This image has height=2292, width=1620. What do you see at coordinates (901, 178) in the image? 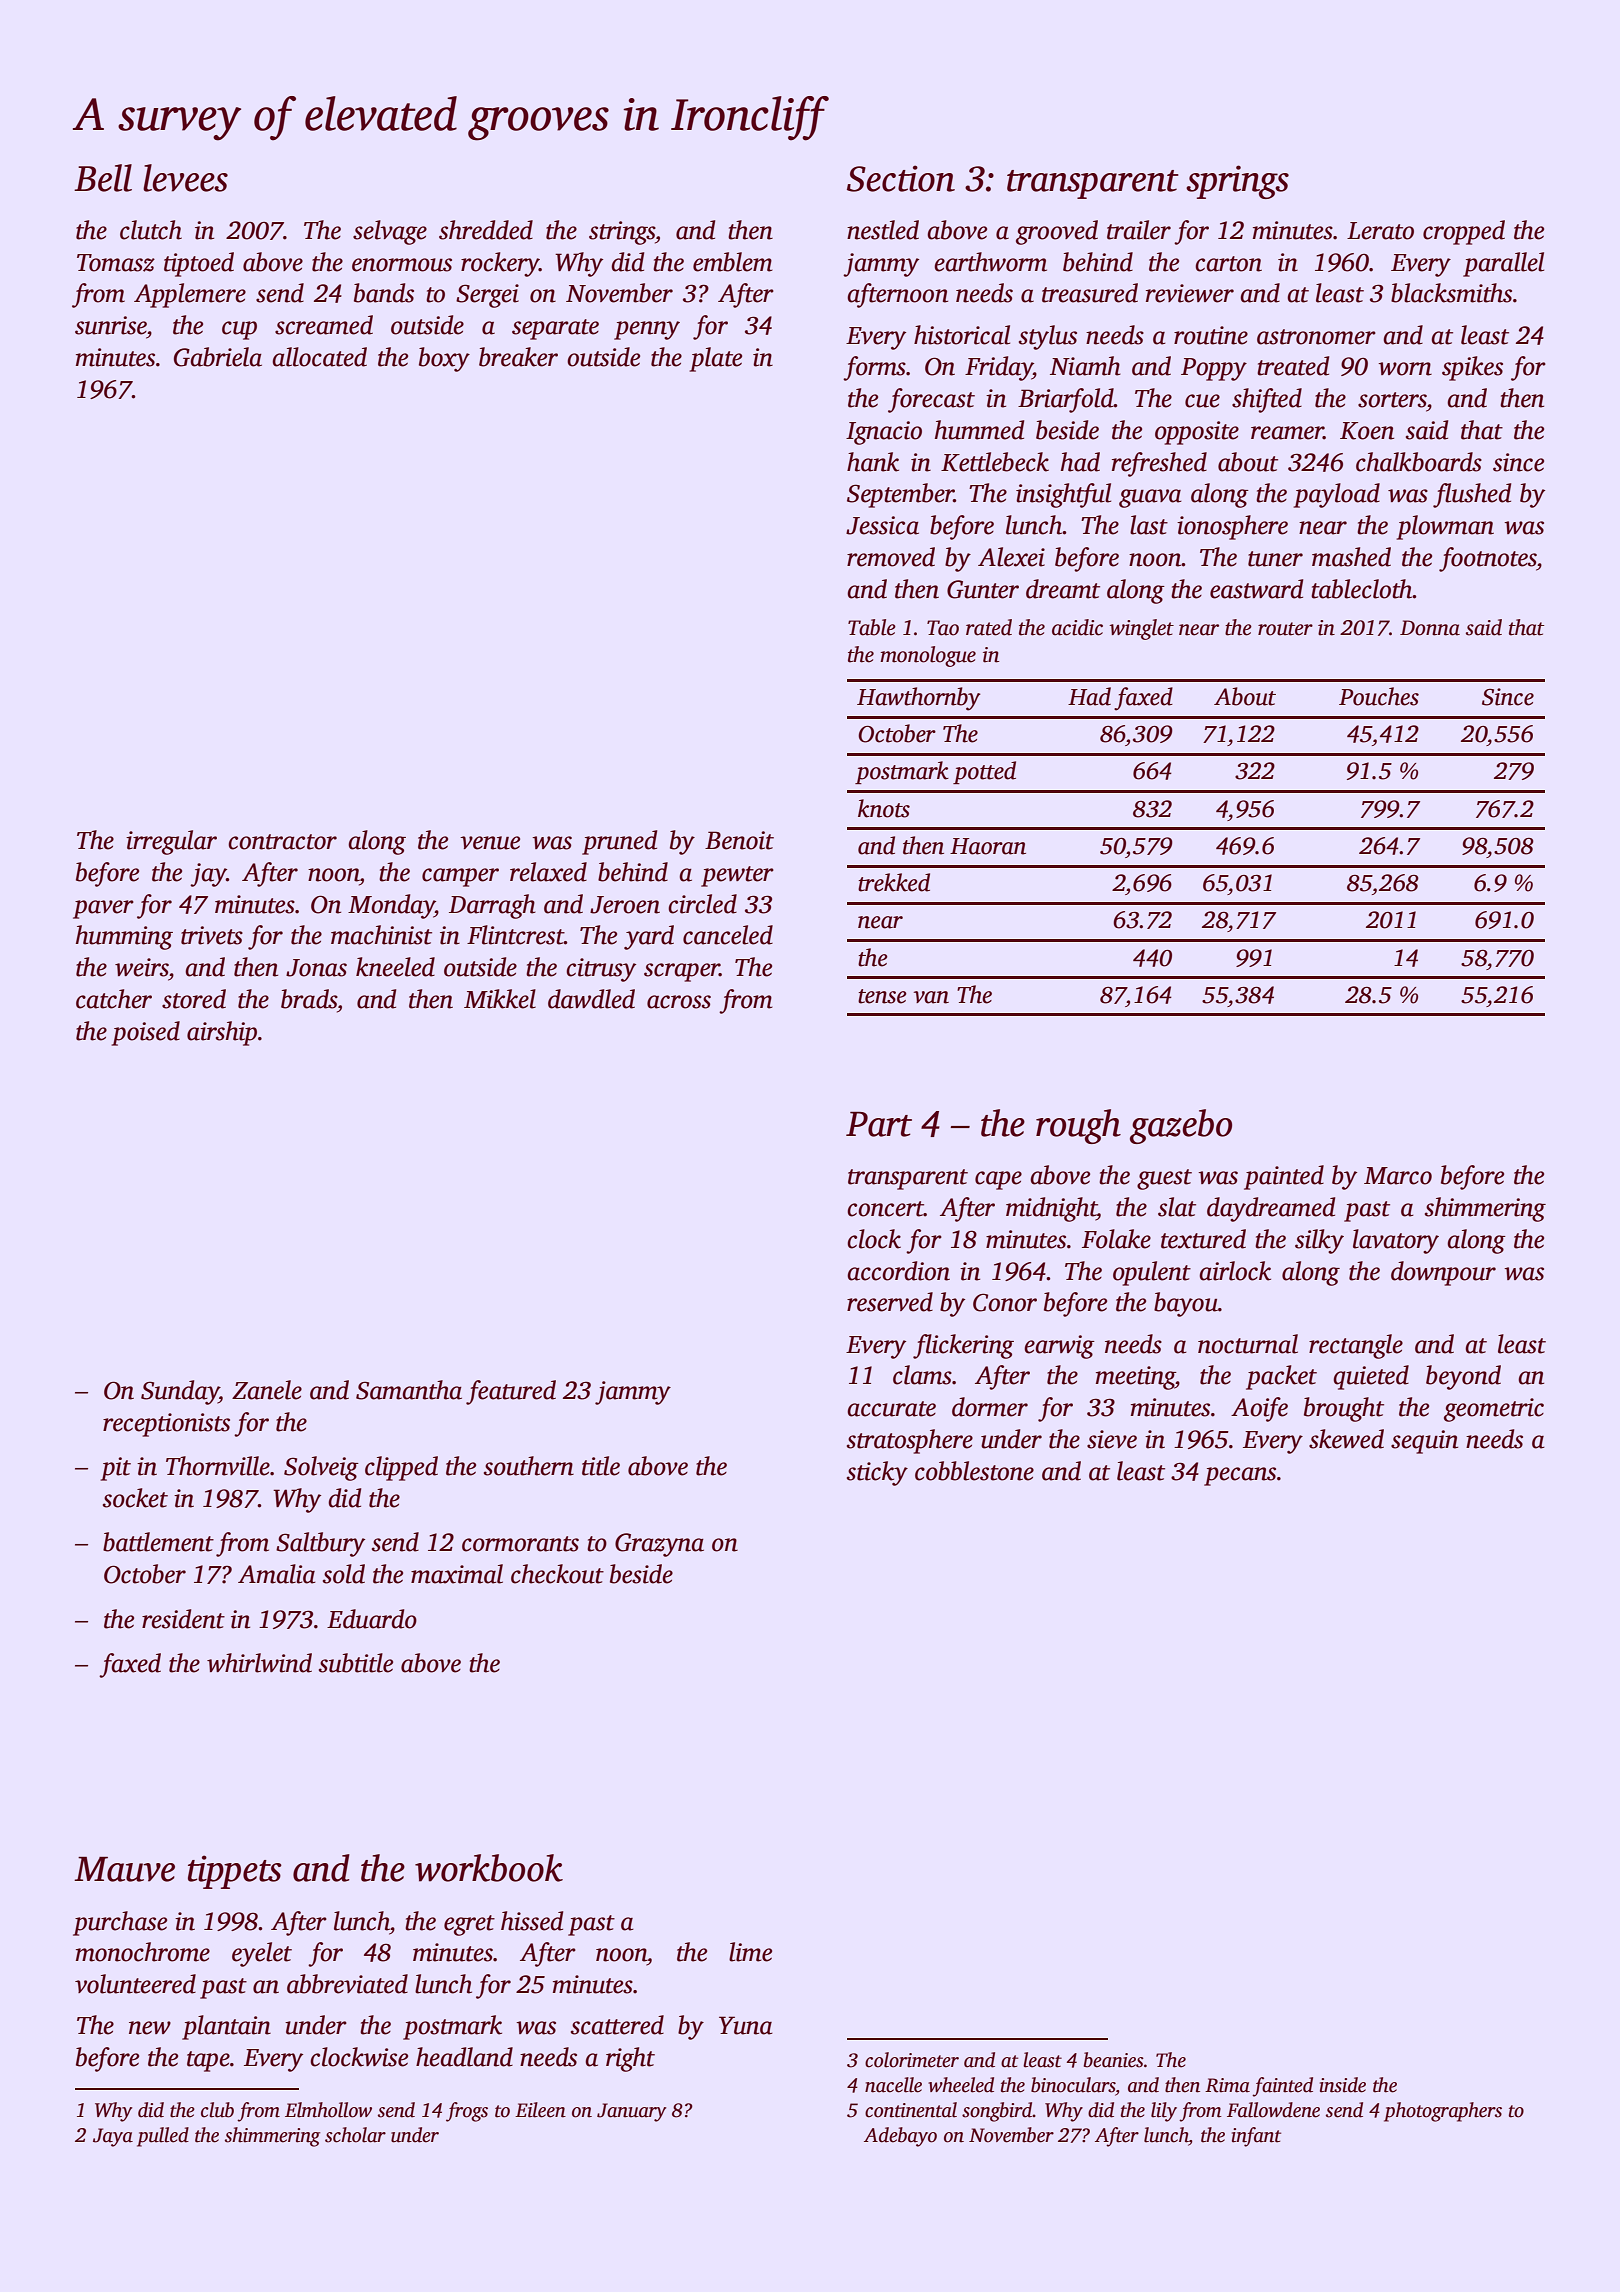
I see `Section` at bounding box center [901, 178].
